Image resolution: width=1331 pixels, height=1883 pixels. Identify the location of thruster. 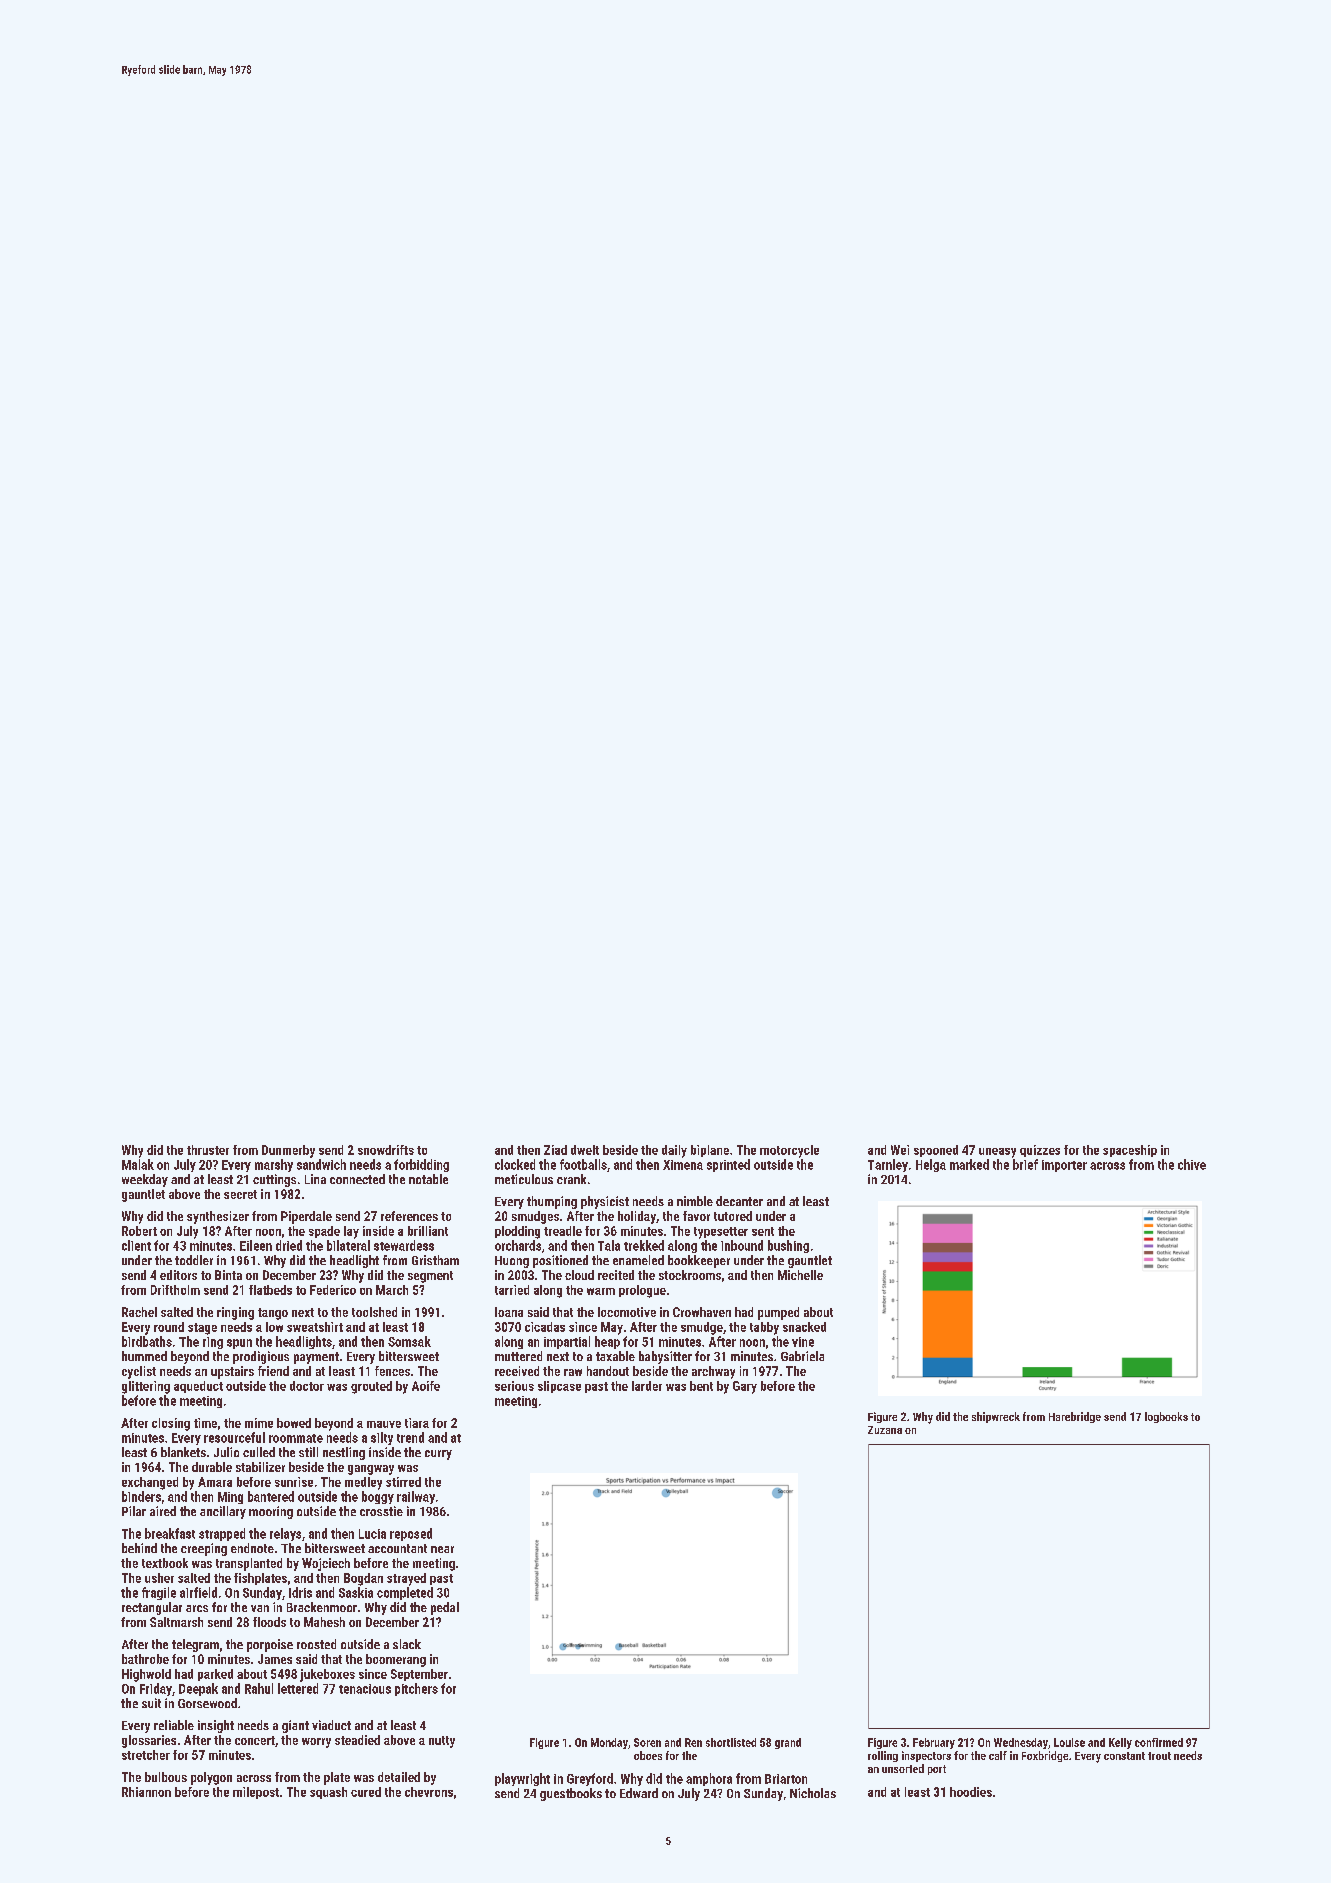
(208, 1150).
